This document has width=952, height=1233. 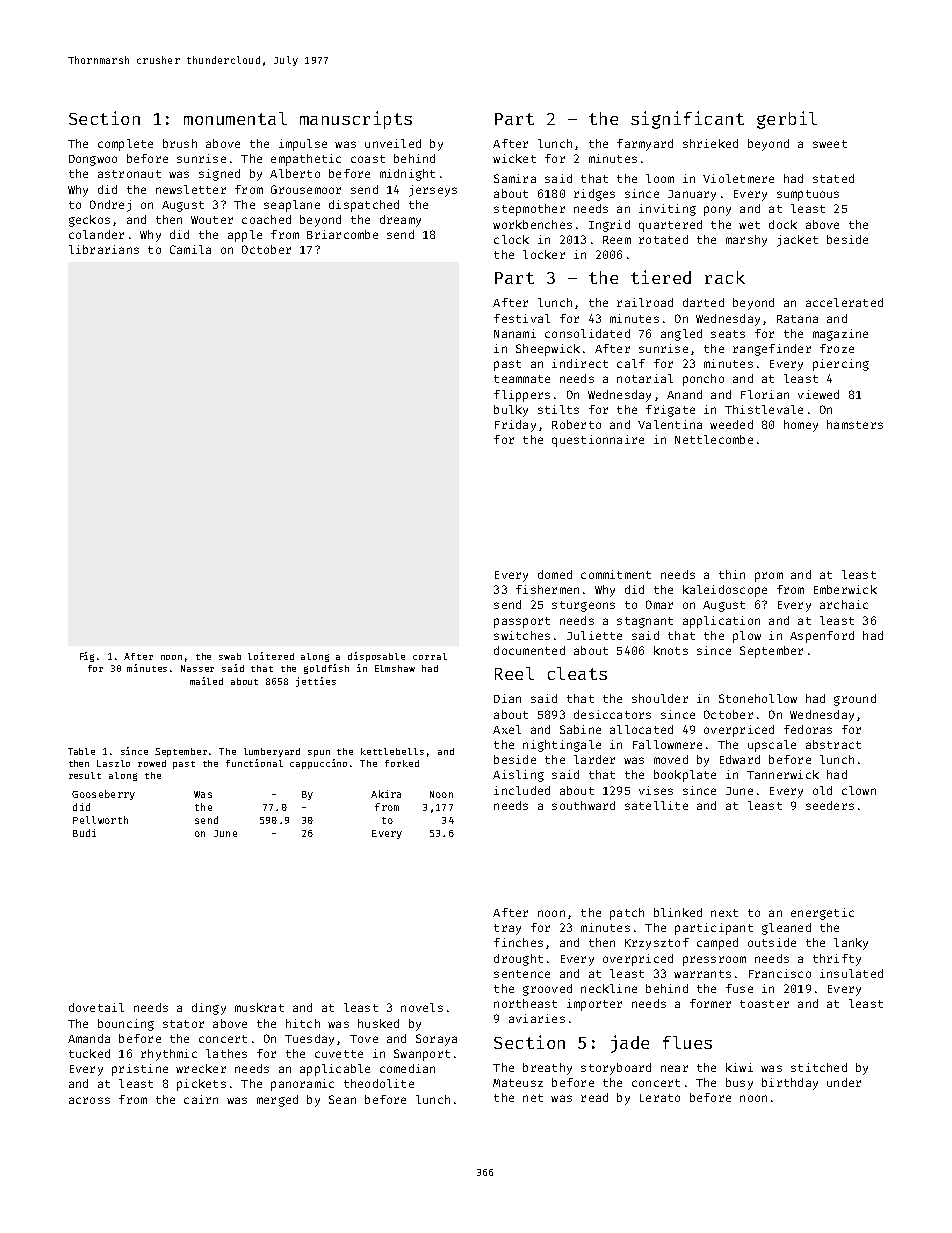 What do you see at coordinates (855, 424) in the document?
I see `hamsters` at bounding box center [855, 424].
